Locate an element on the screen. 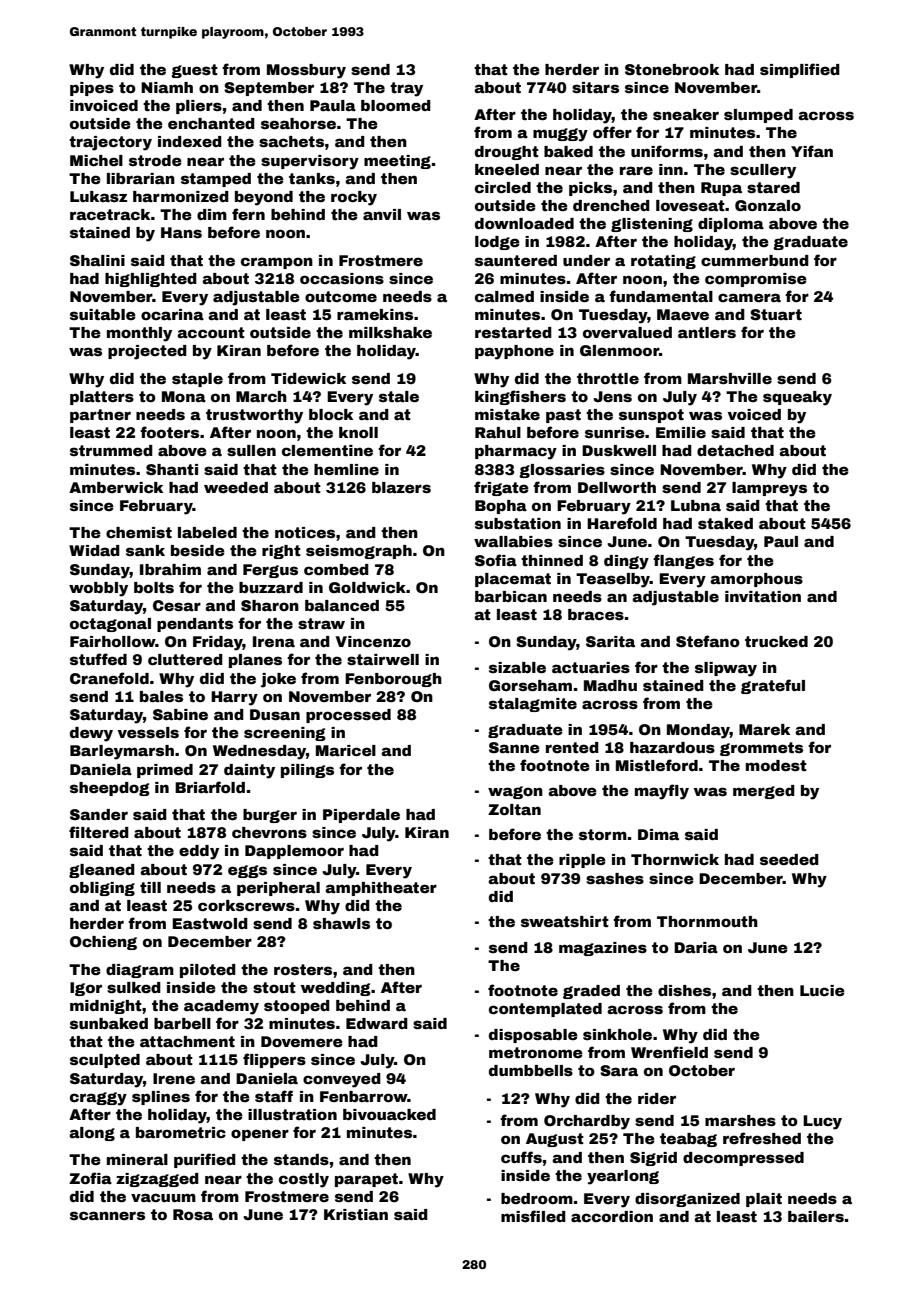 Image resolution: width=924 pixels, height=1308 pixels. shawls is located at coordinates (341, 923).
